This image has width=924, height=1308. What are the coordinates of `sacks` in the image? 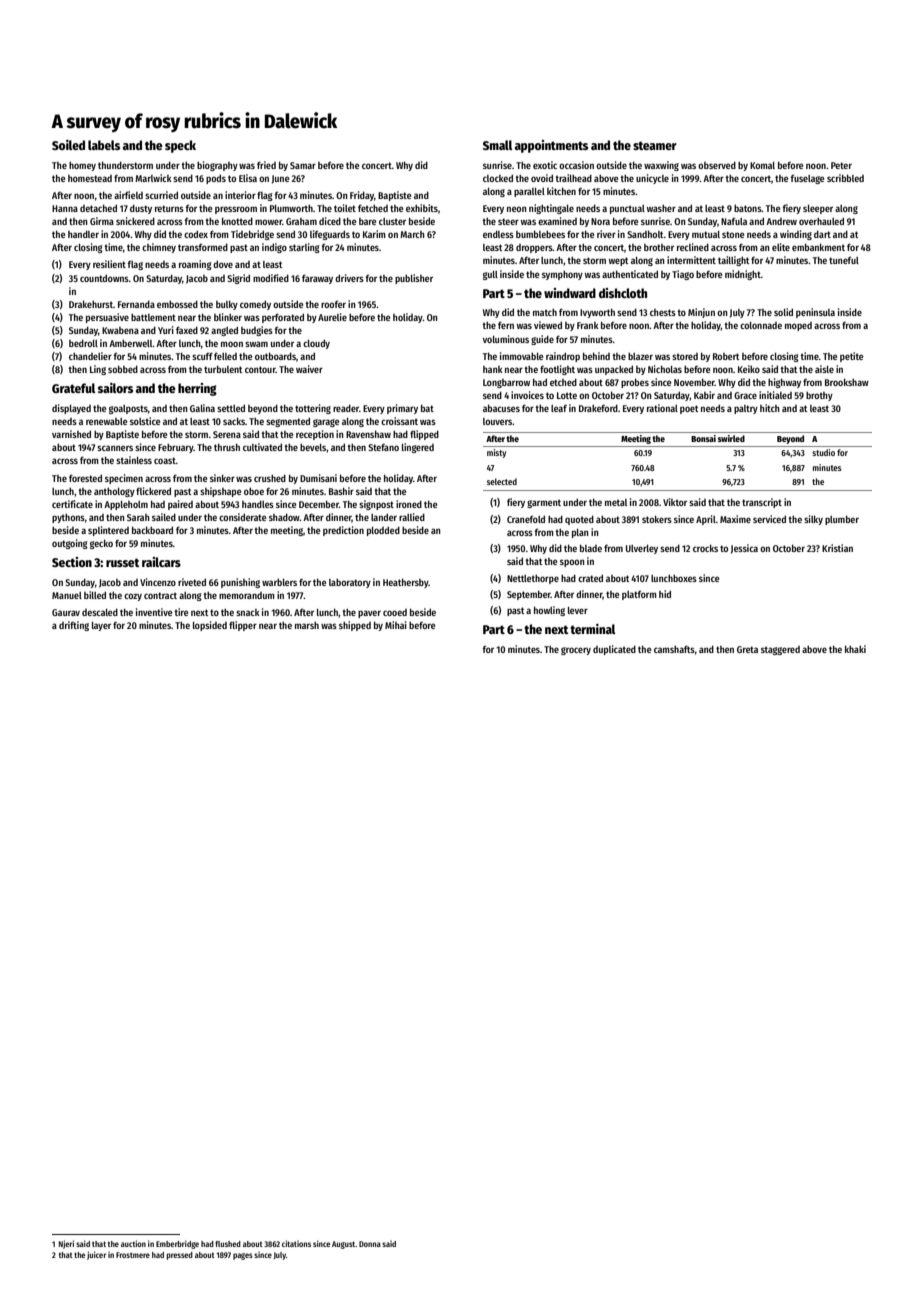 It's located at (234, 421).
